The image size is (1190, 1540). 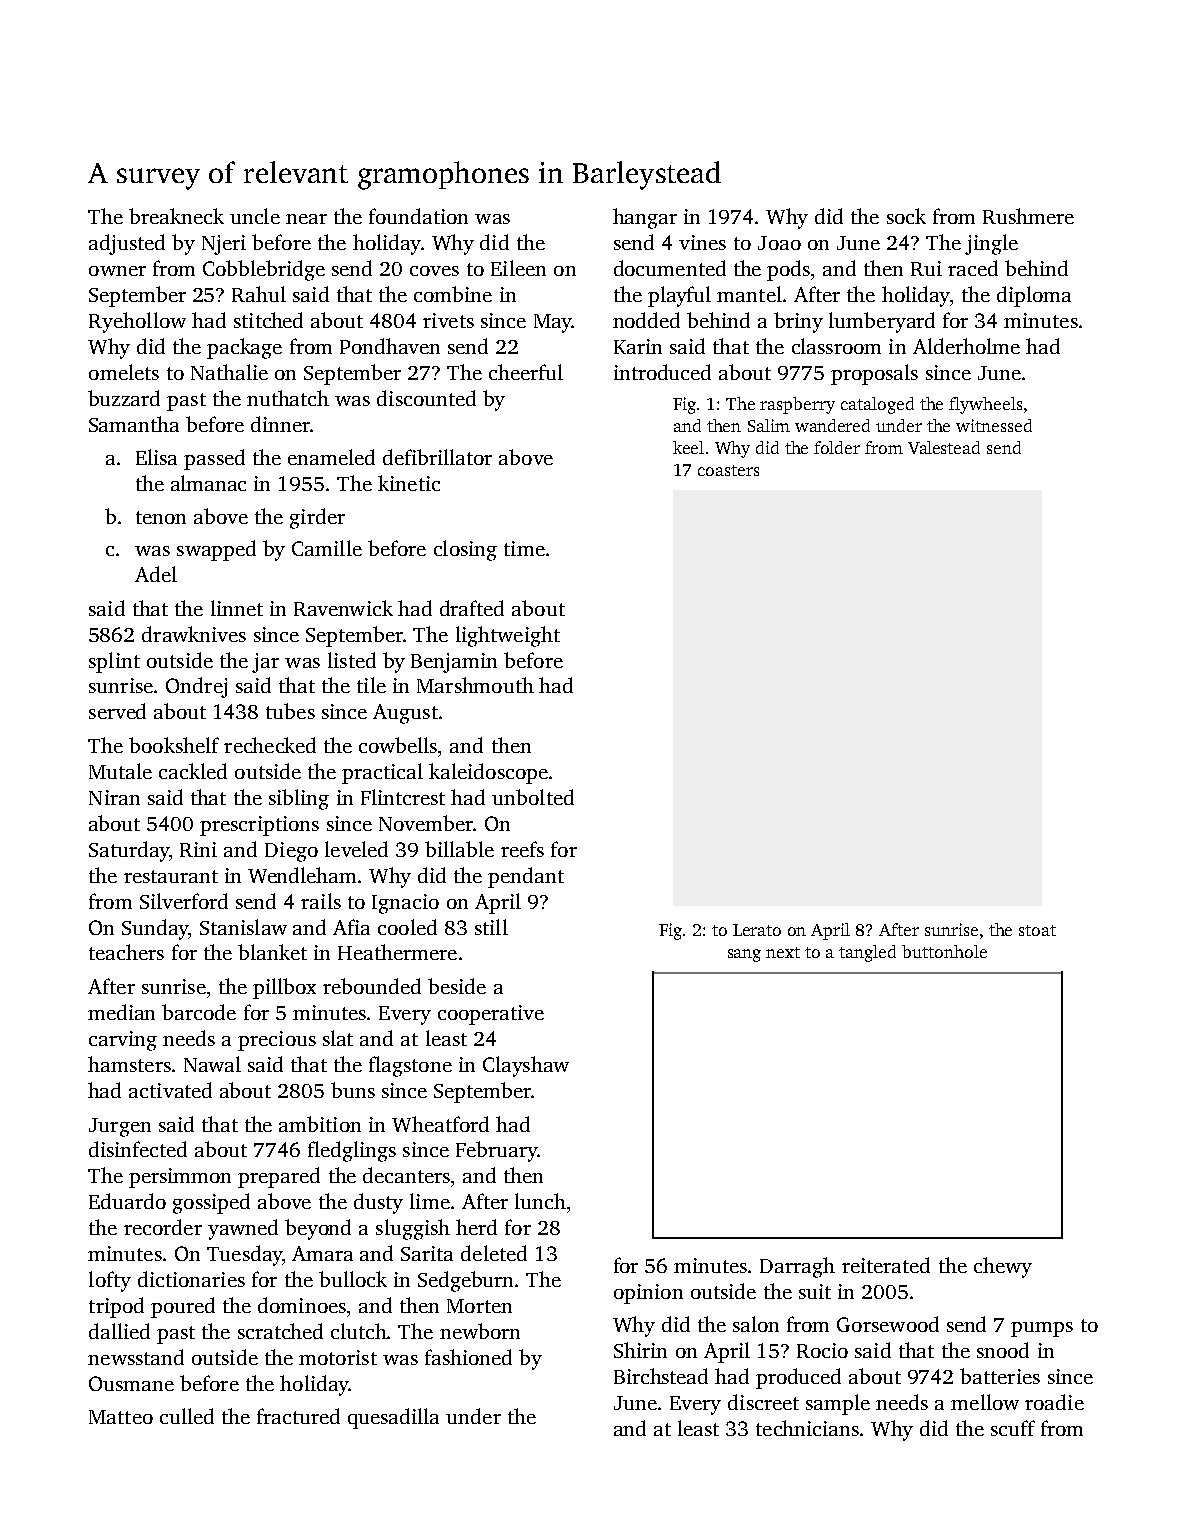 What do you see at coordinates (944, 447) in the document?
I see `Valestead` at bounding box center [944, 447].
